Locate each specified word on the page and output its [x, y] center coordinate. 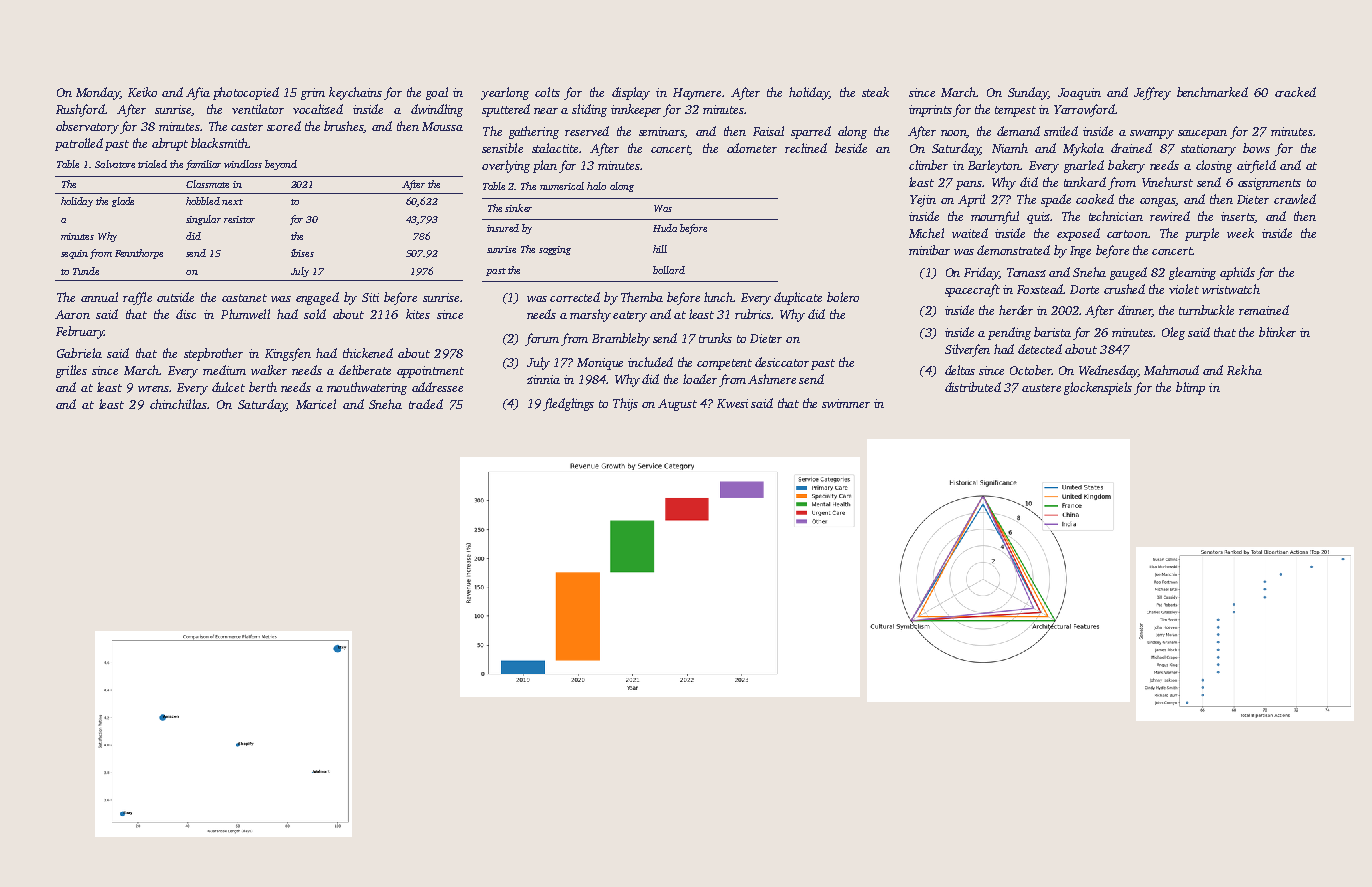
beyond [281, 165]
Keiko [142, 92]
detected [1040, 349]
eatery [630, 316]
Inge [1080, 252]
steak [875, 92]
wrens [153, 389]
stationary [1208, 150]
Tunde [86, 271]
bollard [669, 270]
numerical [562, 186]
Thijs [625, 404]
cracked [1295, 92]
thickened [368, 353]
